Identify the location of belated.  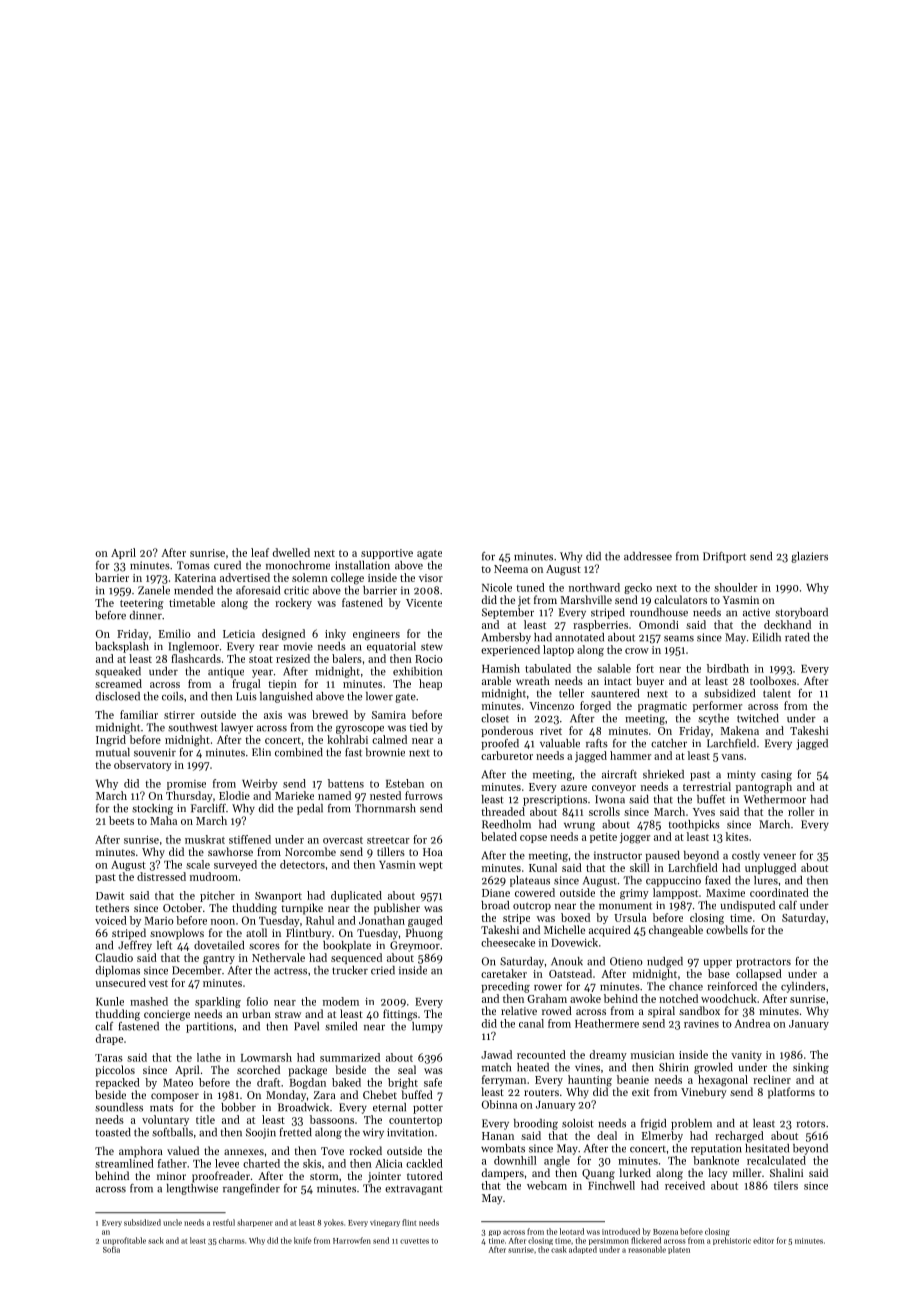
(499, 836).
